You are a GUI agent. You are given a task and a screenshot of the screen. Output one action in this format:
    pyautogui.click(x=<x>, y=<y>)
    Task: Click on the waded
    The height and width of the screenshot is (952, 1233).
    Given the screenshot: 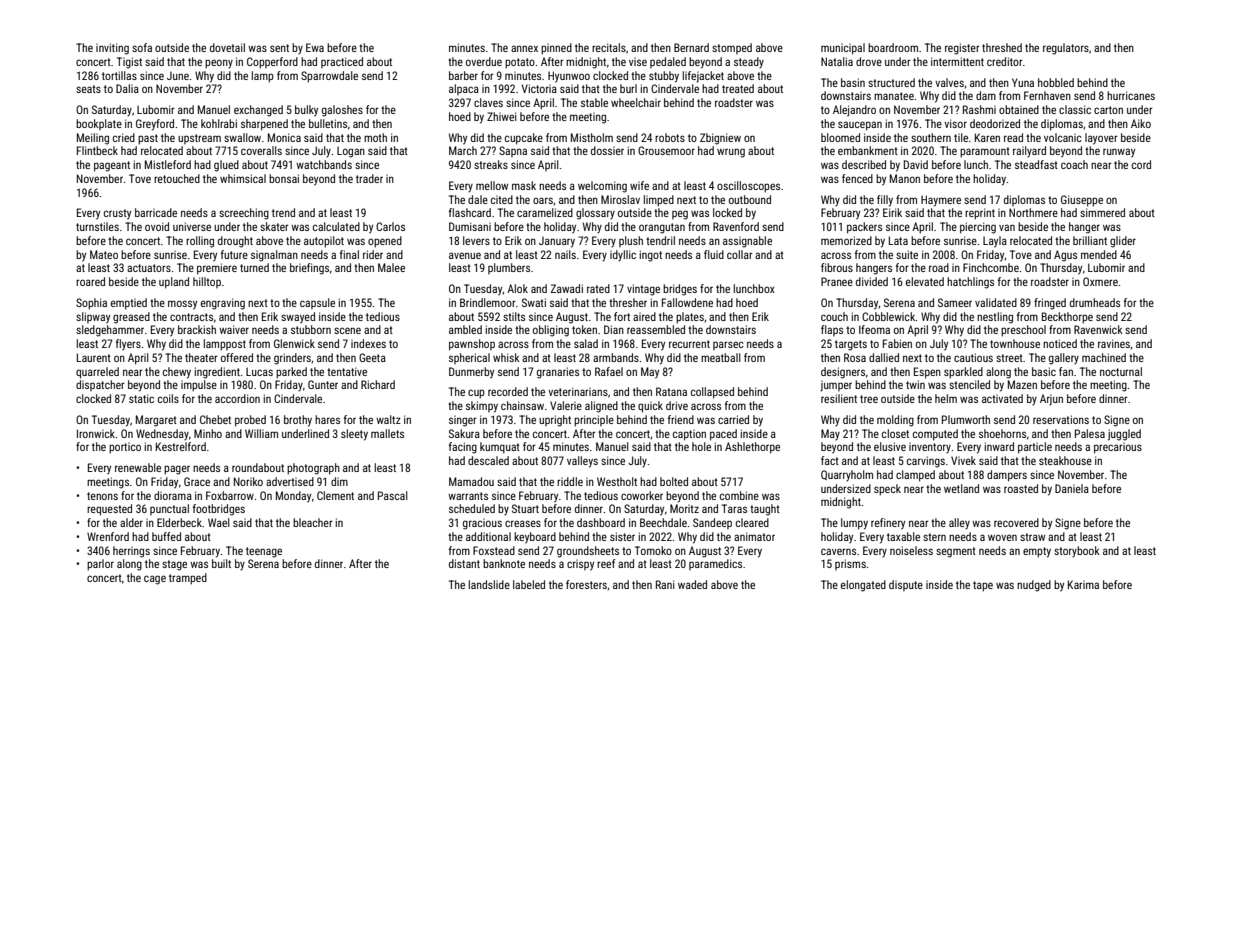 What is the action you would take?
    pyautogui.click(x=692, y=584)
